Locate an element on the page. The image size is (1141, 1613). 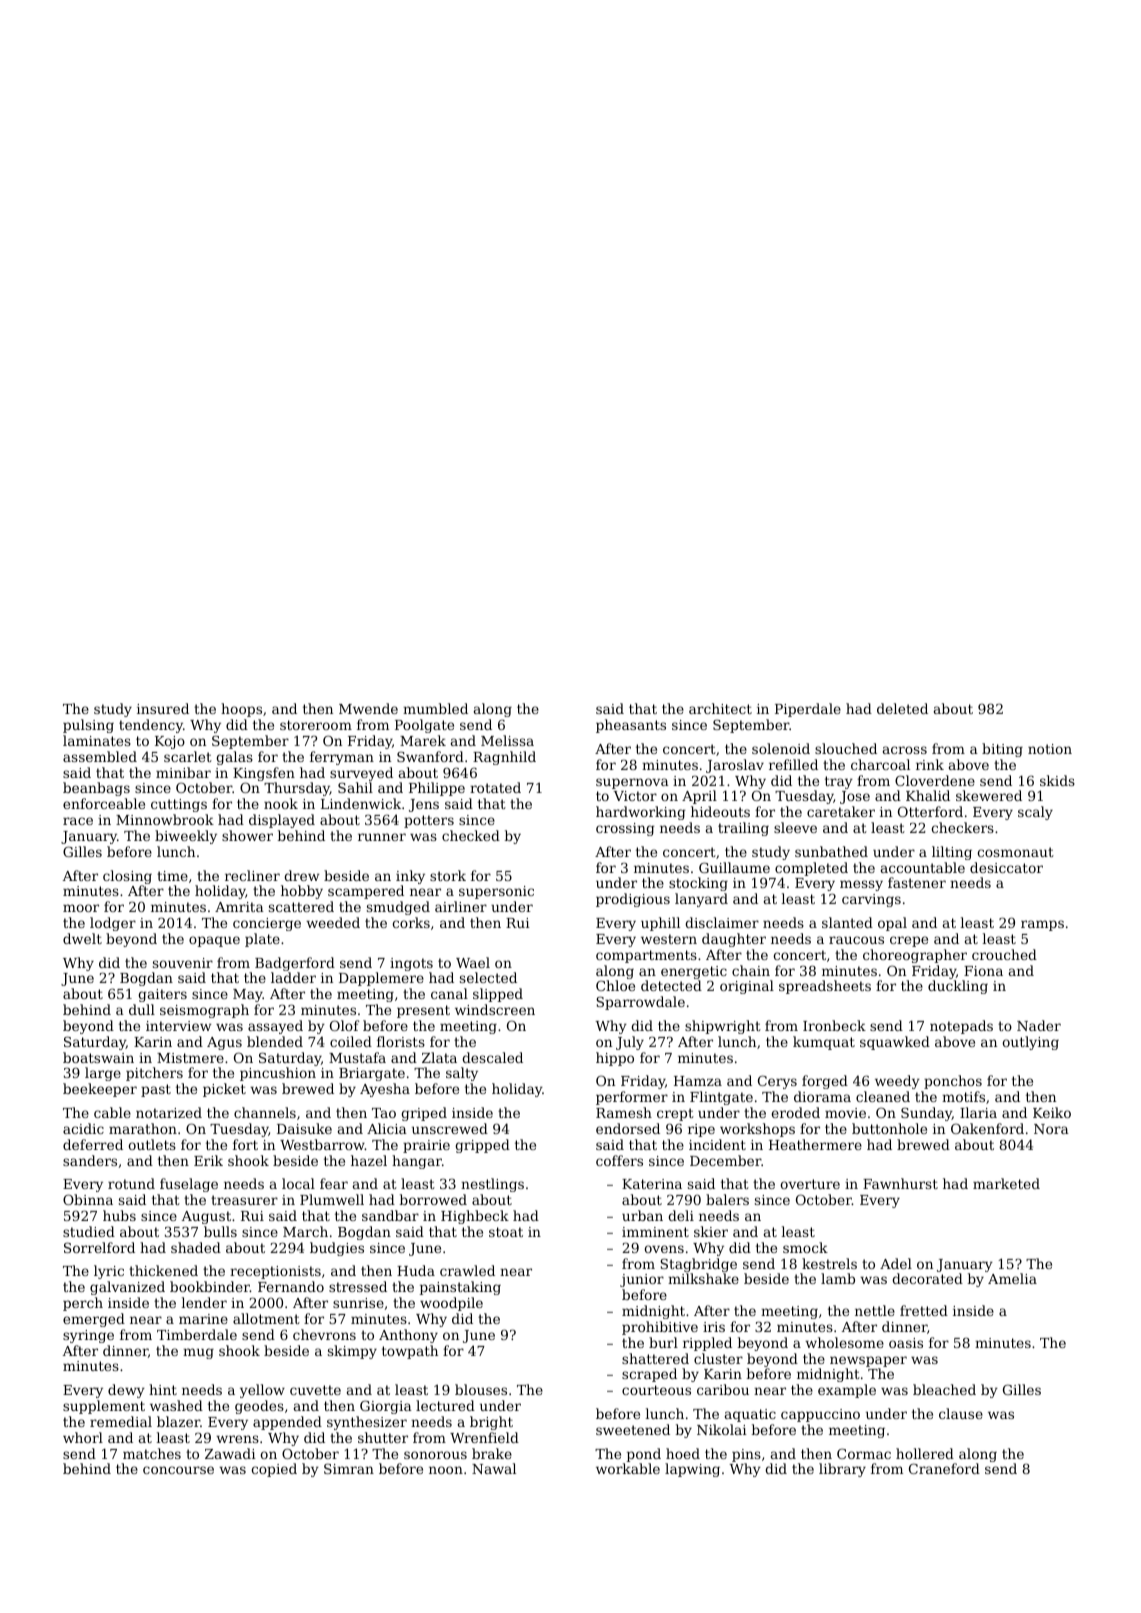
notion is located at coordinates (1050, 749).
